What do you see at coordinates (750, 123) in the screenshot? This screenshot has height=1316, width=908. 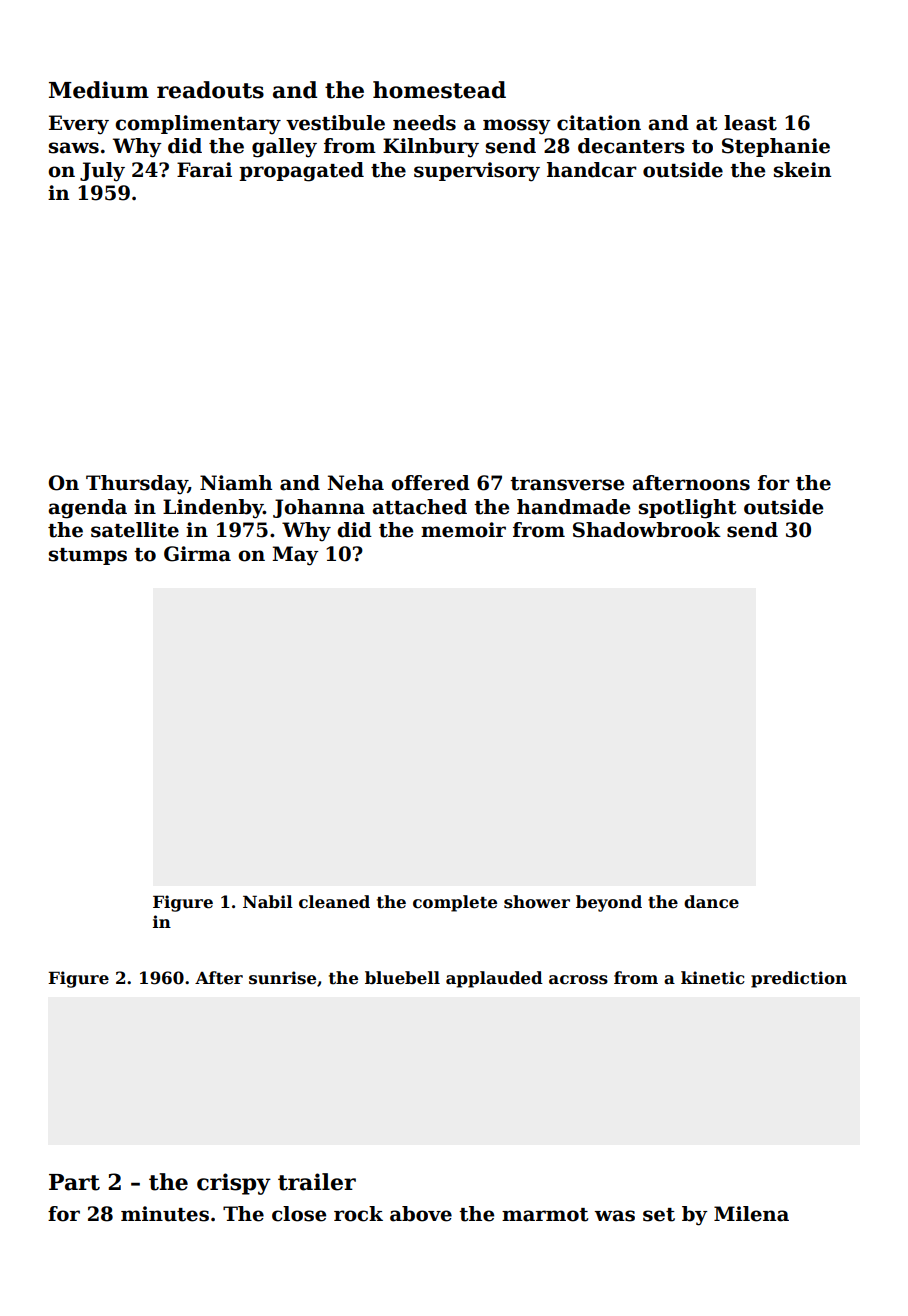 I see `least` at bounding box center [750, 123].
